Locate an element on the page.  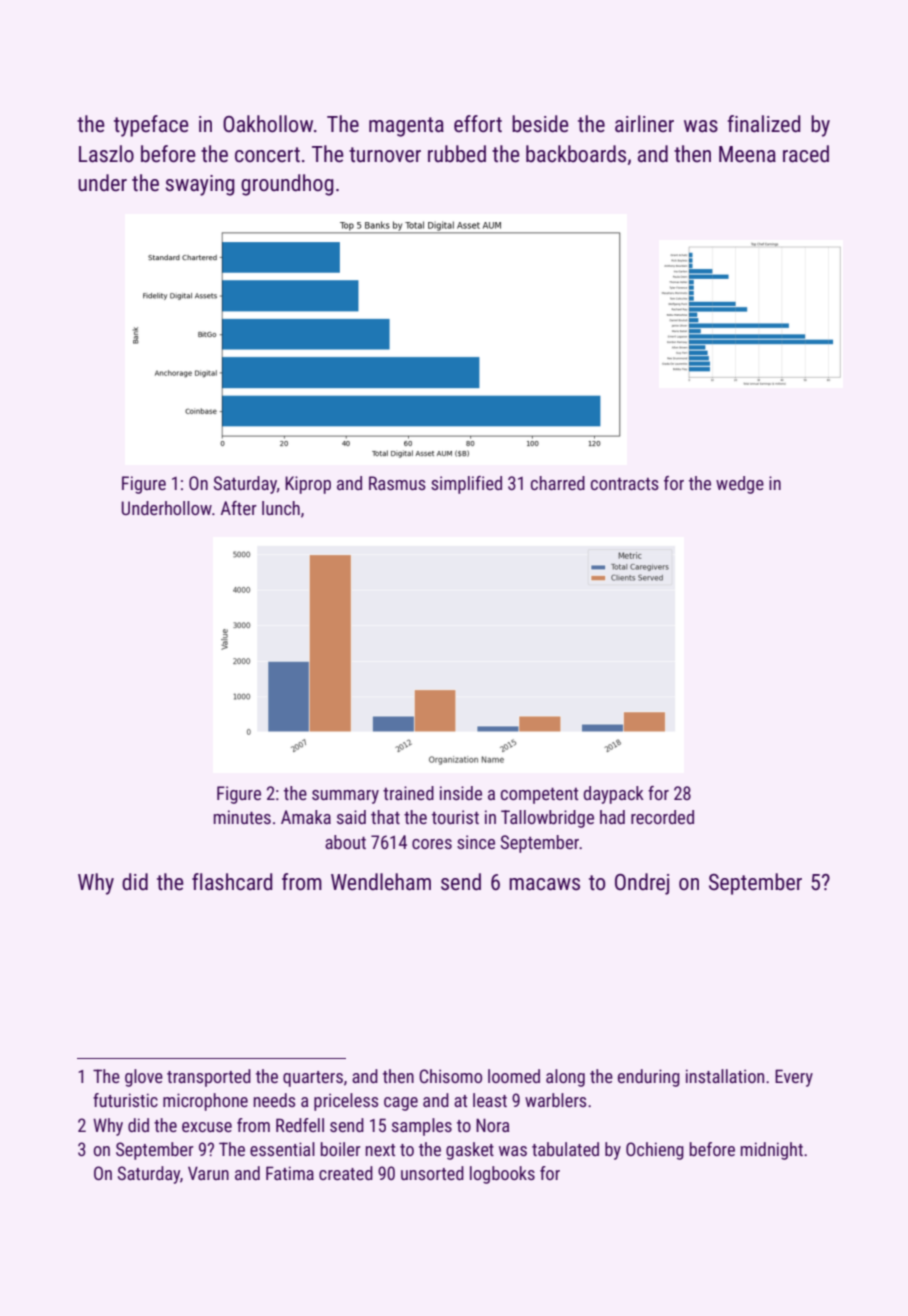
transported is located at coordinates (209, 1078).
